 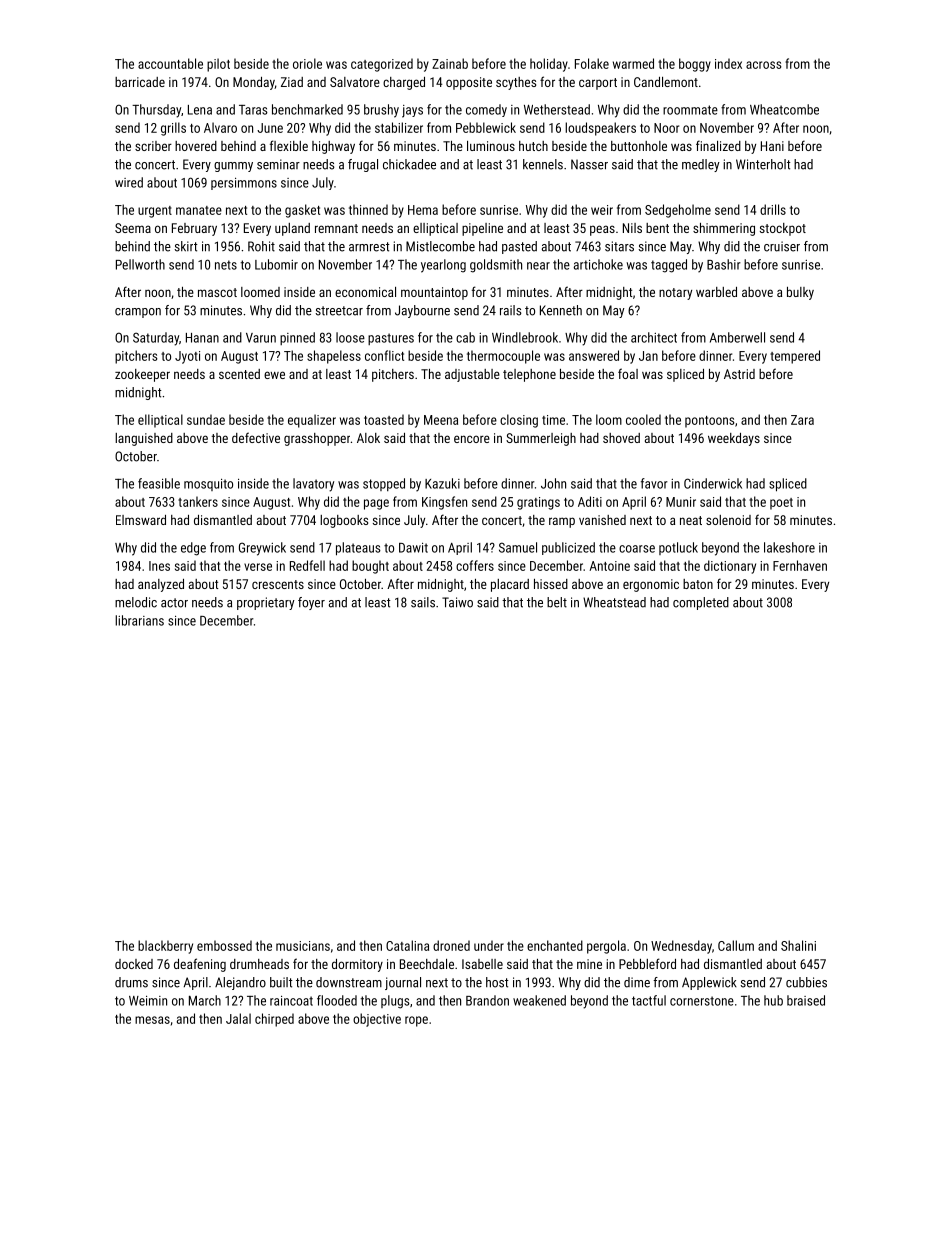 I want to click on Zainab, so click(x=450, y=63).
